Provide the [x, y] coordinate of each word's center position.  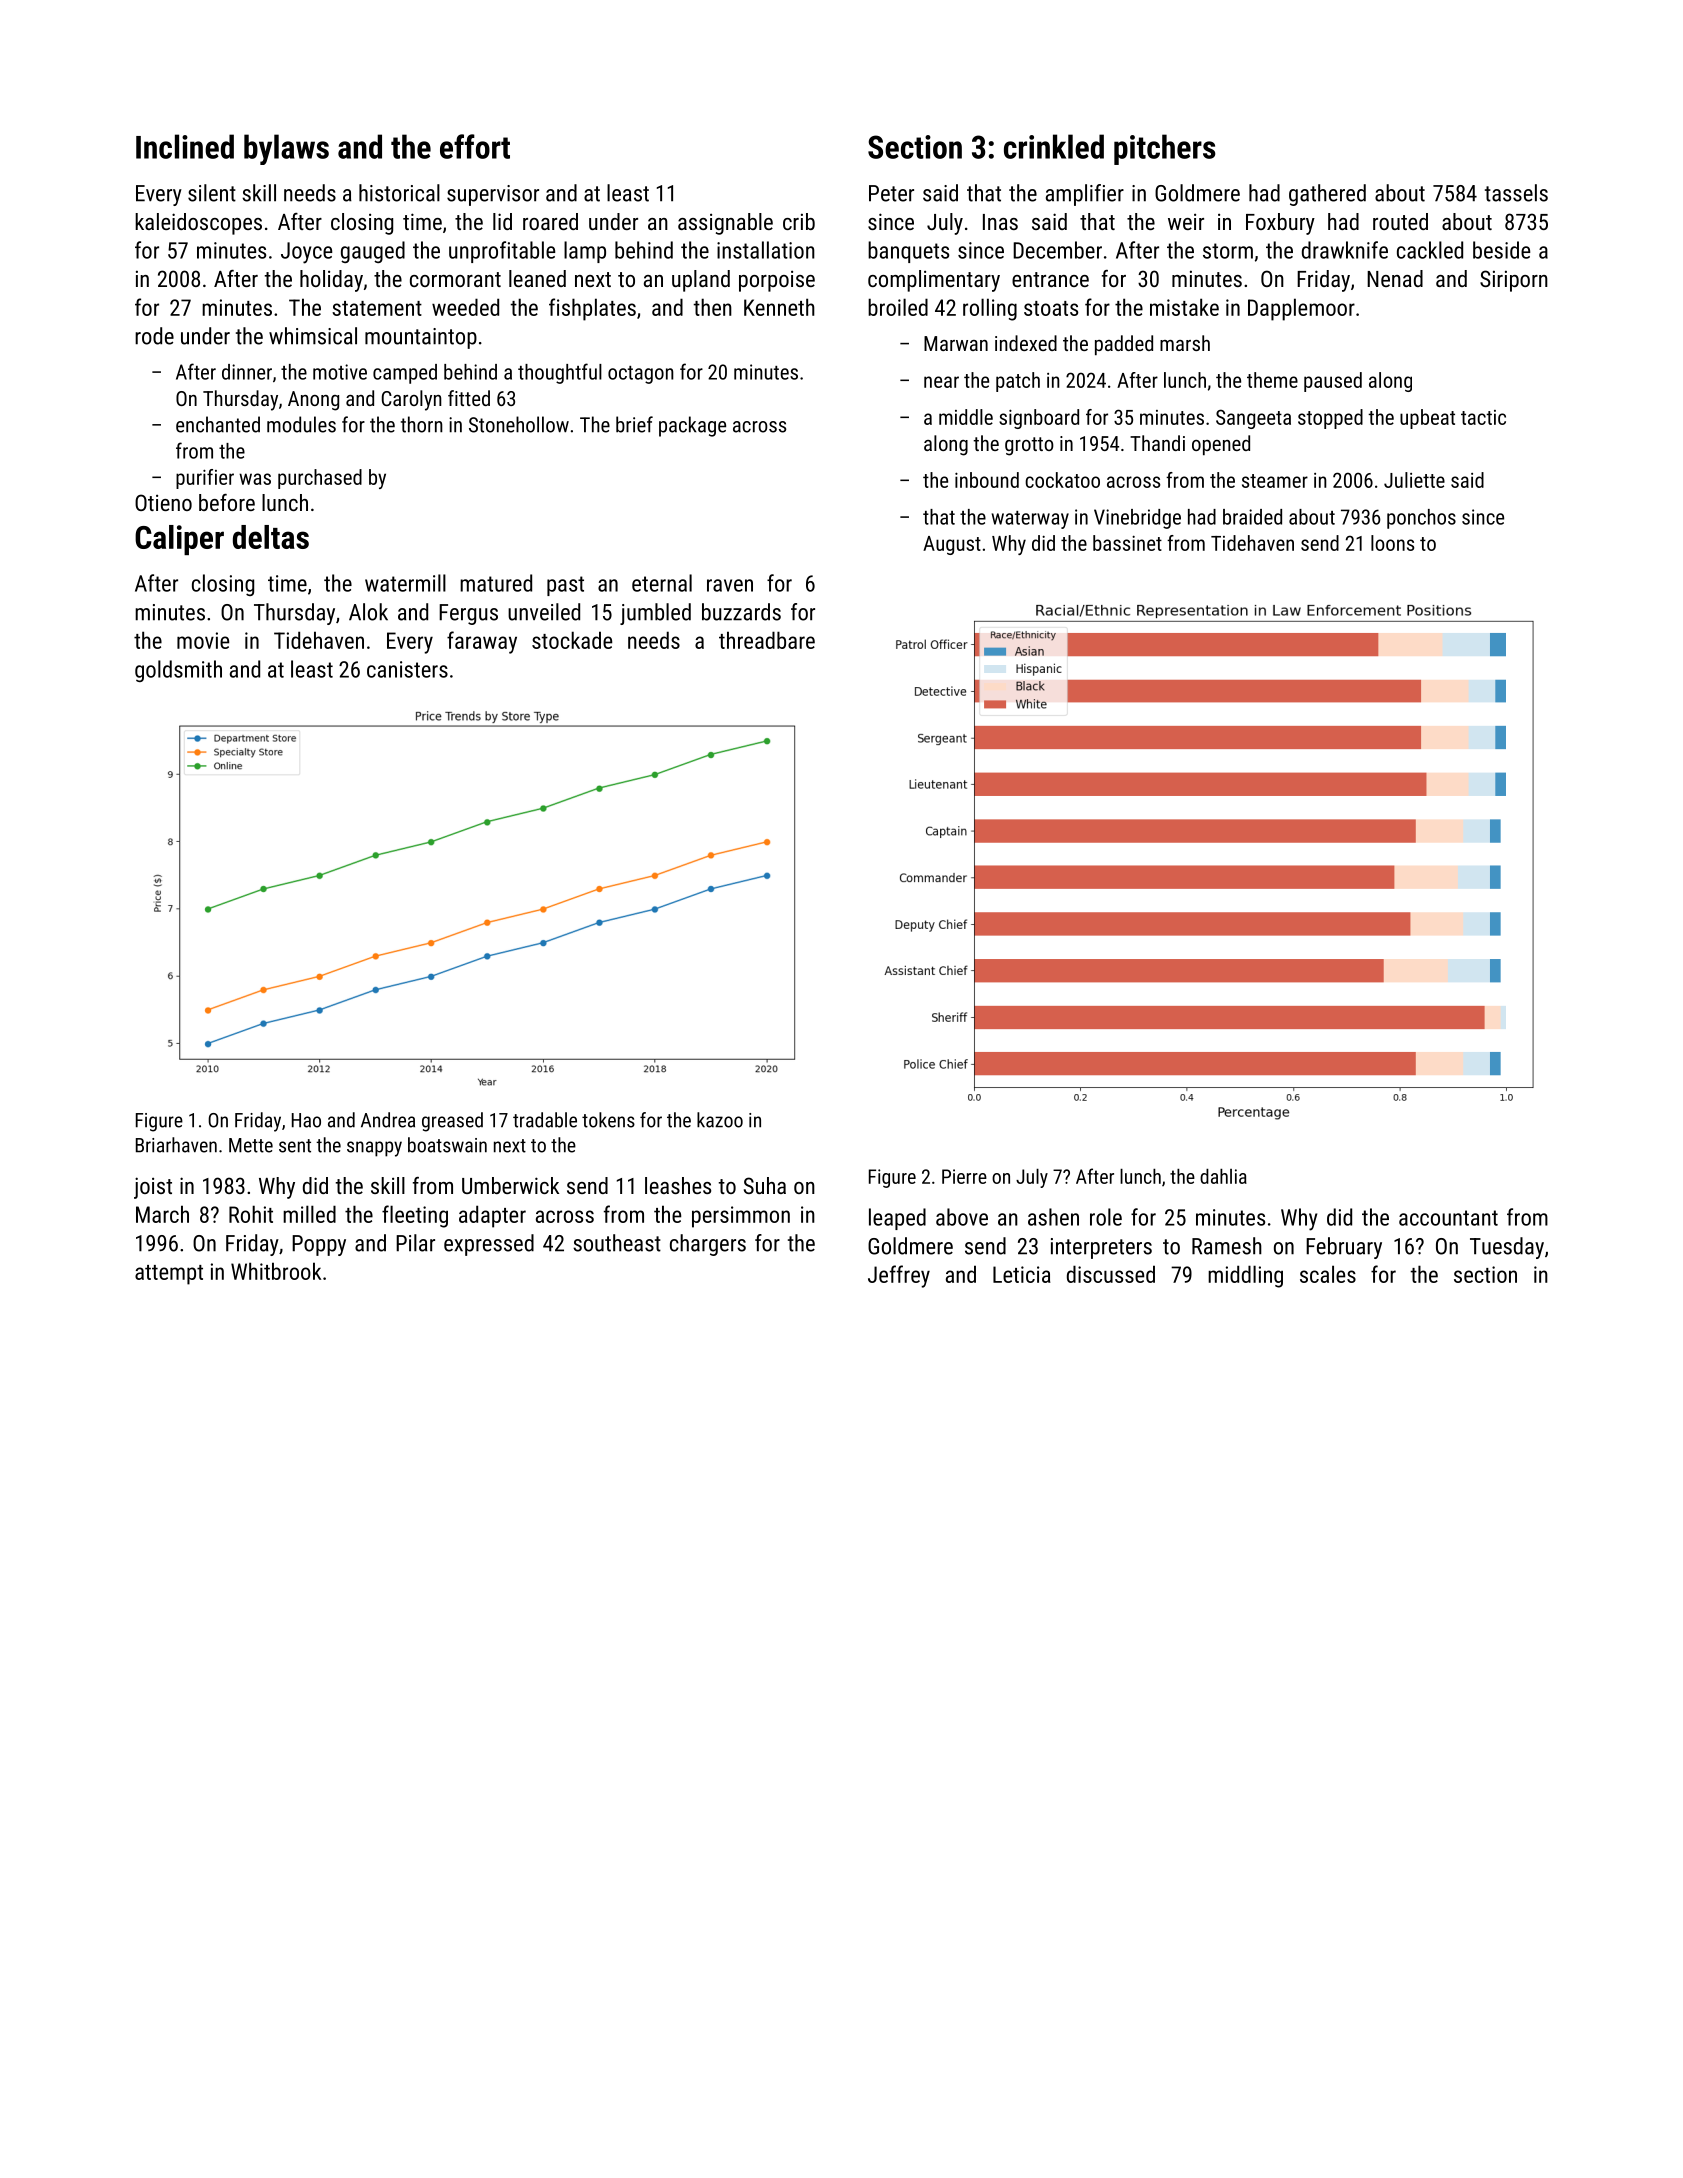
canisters [407, 669]
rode [154, 336]
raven [730, 585]
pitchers [1165, 149]
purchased [320, 479]
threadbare [767, 640]
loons [1392, 543]
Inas [1000, 222]
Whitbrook [276, 1271]
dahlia [1223, 1176]
